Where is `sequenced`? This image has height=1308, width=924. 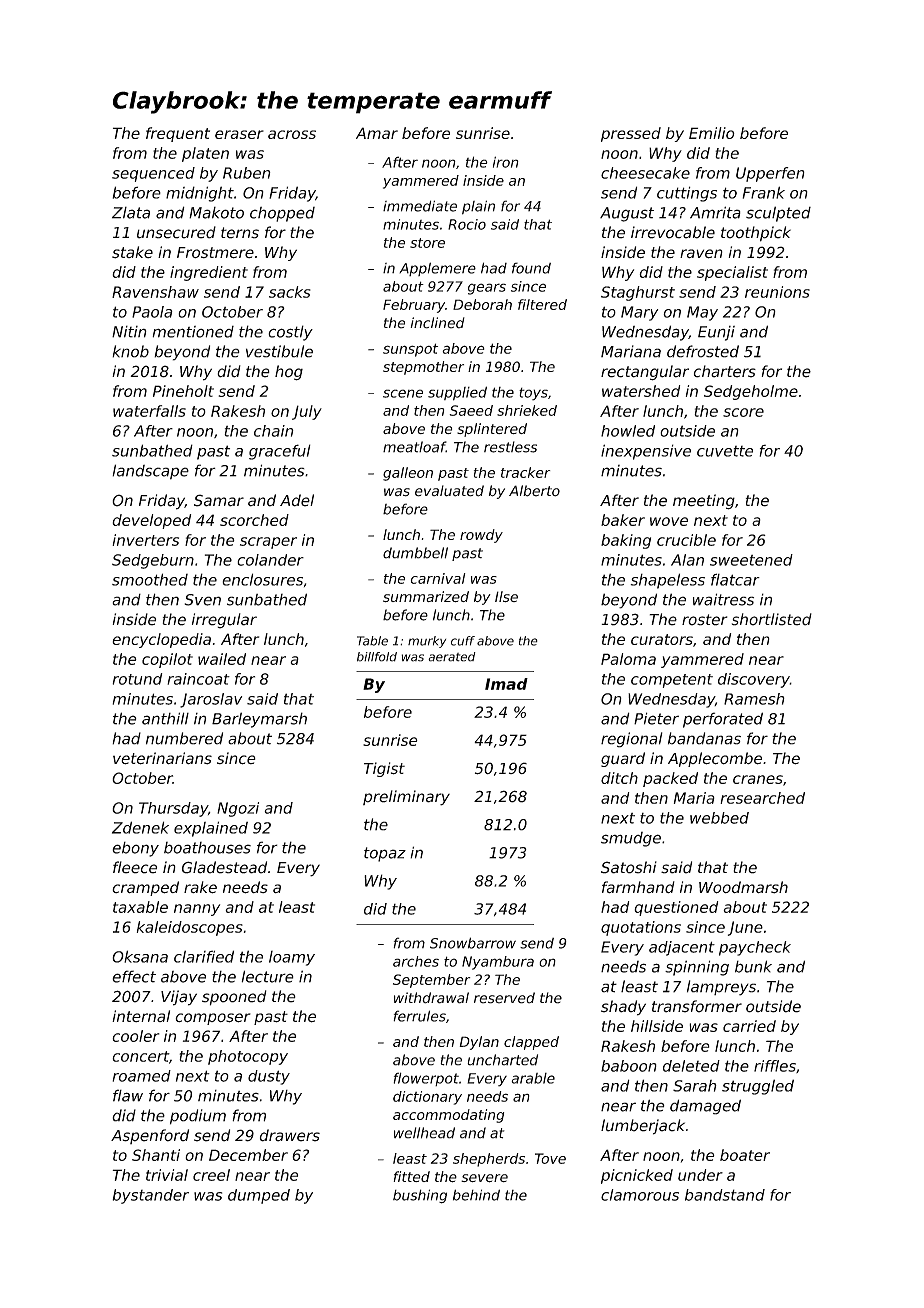 sequenced is located at coordinates (153, 174).
